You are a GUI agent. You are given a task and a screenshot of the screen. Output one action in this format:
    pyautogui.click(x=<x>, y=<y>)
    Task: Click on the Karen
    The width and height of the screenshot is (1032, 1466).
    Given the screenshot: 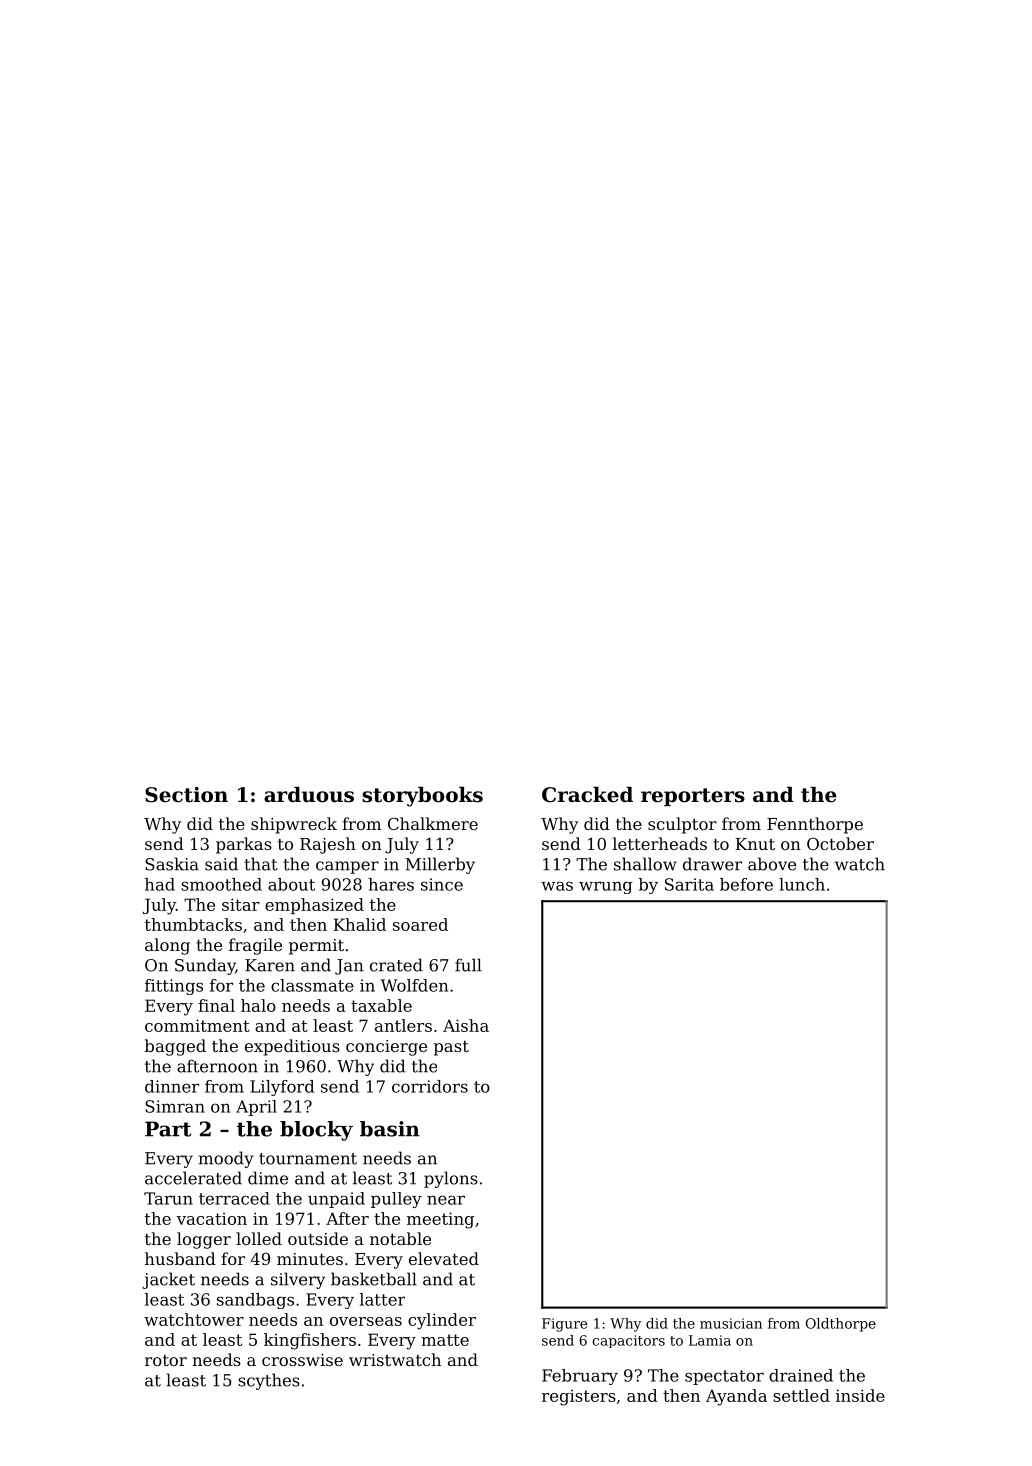 What is the action you would take?
    pyautogui.click(x=270, y=965)
